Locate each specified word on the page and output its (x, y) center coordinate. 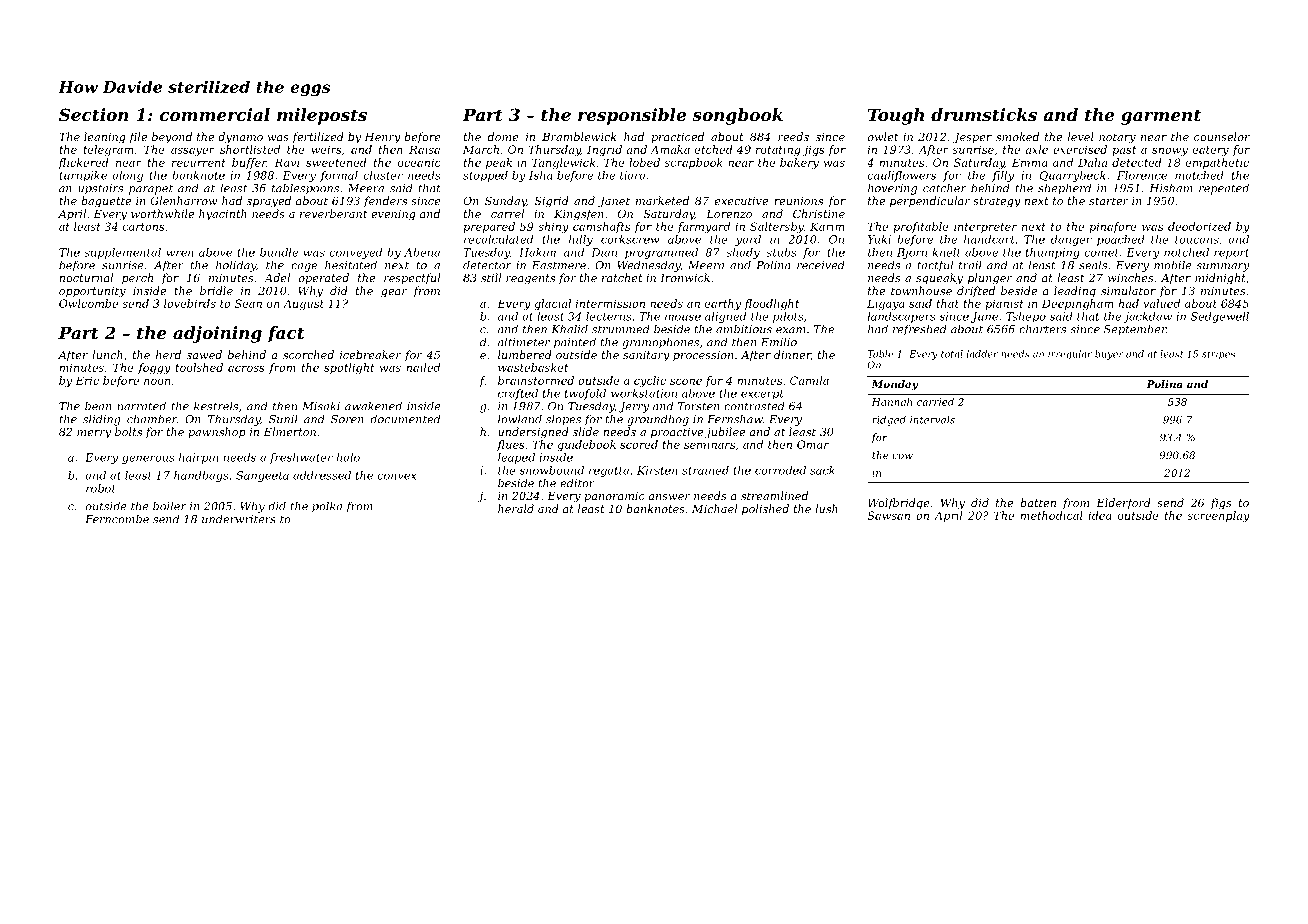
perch (137, 279)
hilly (581, 240)
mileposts (322, 116)
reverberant (333, 213)
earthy (723, 304)
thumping (1053, 253)
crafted (518, 394)
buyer (1109, 355)
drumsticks (984, 114)
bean (98, 406)
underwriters (239, 519)
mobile (1173, 265)
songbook (737, 116)
